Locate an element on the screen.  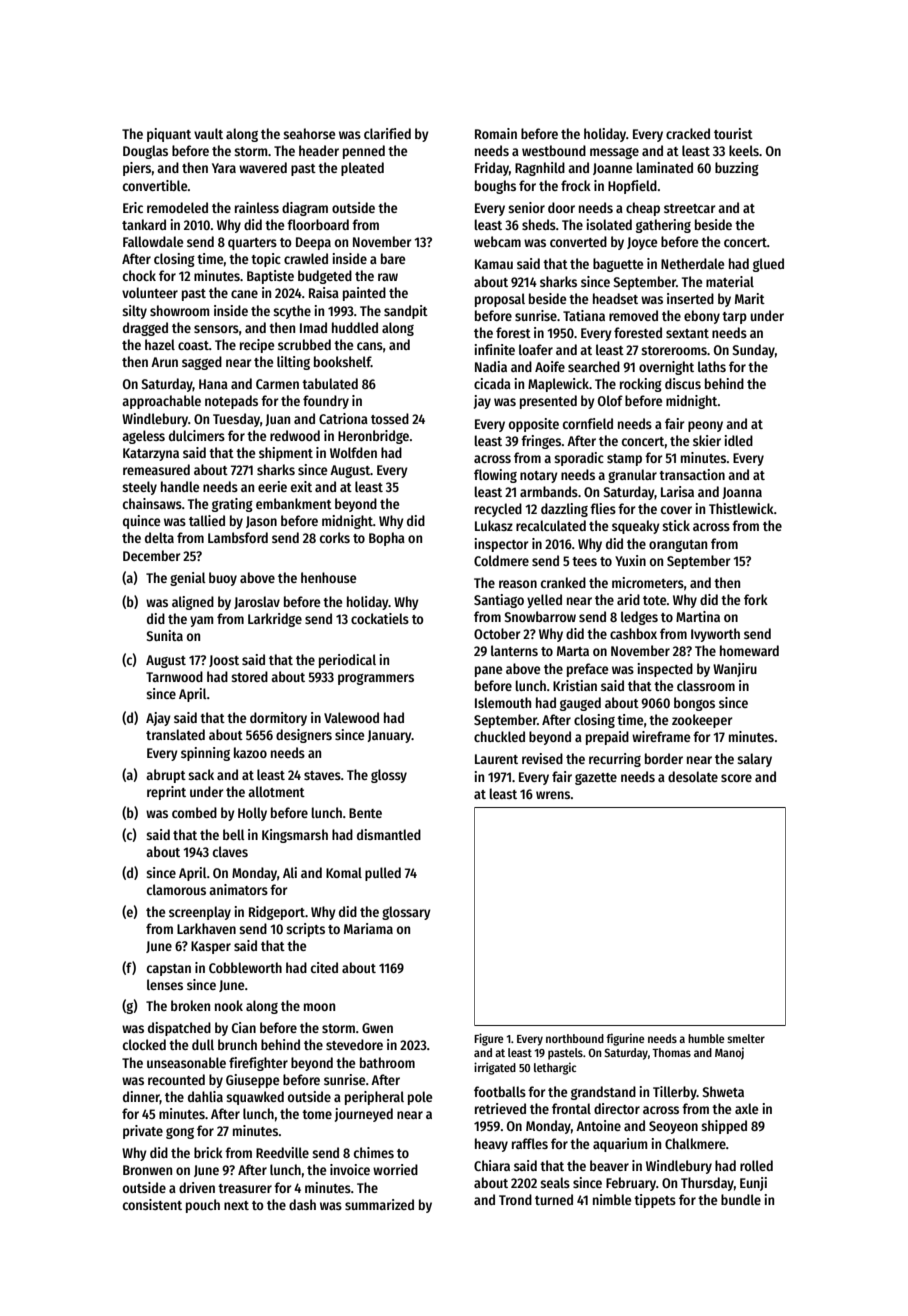
Romain is located at coordinates (496, 133).
